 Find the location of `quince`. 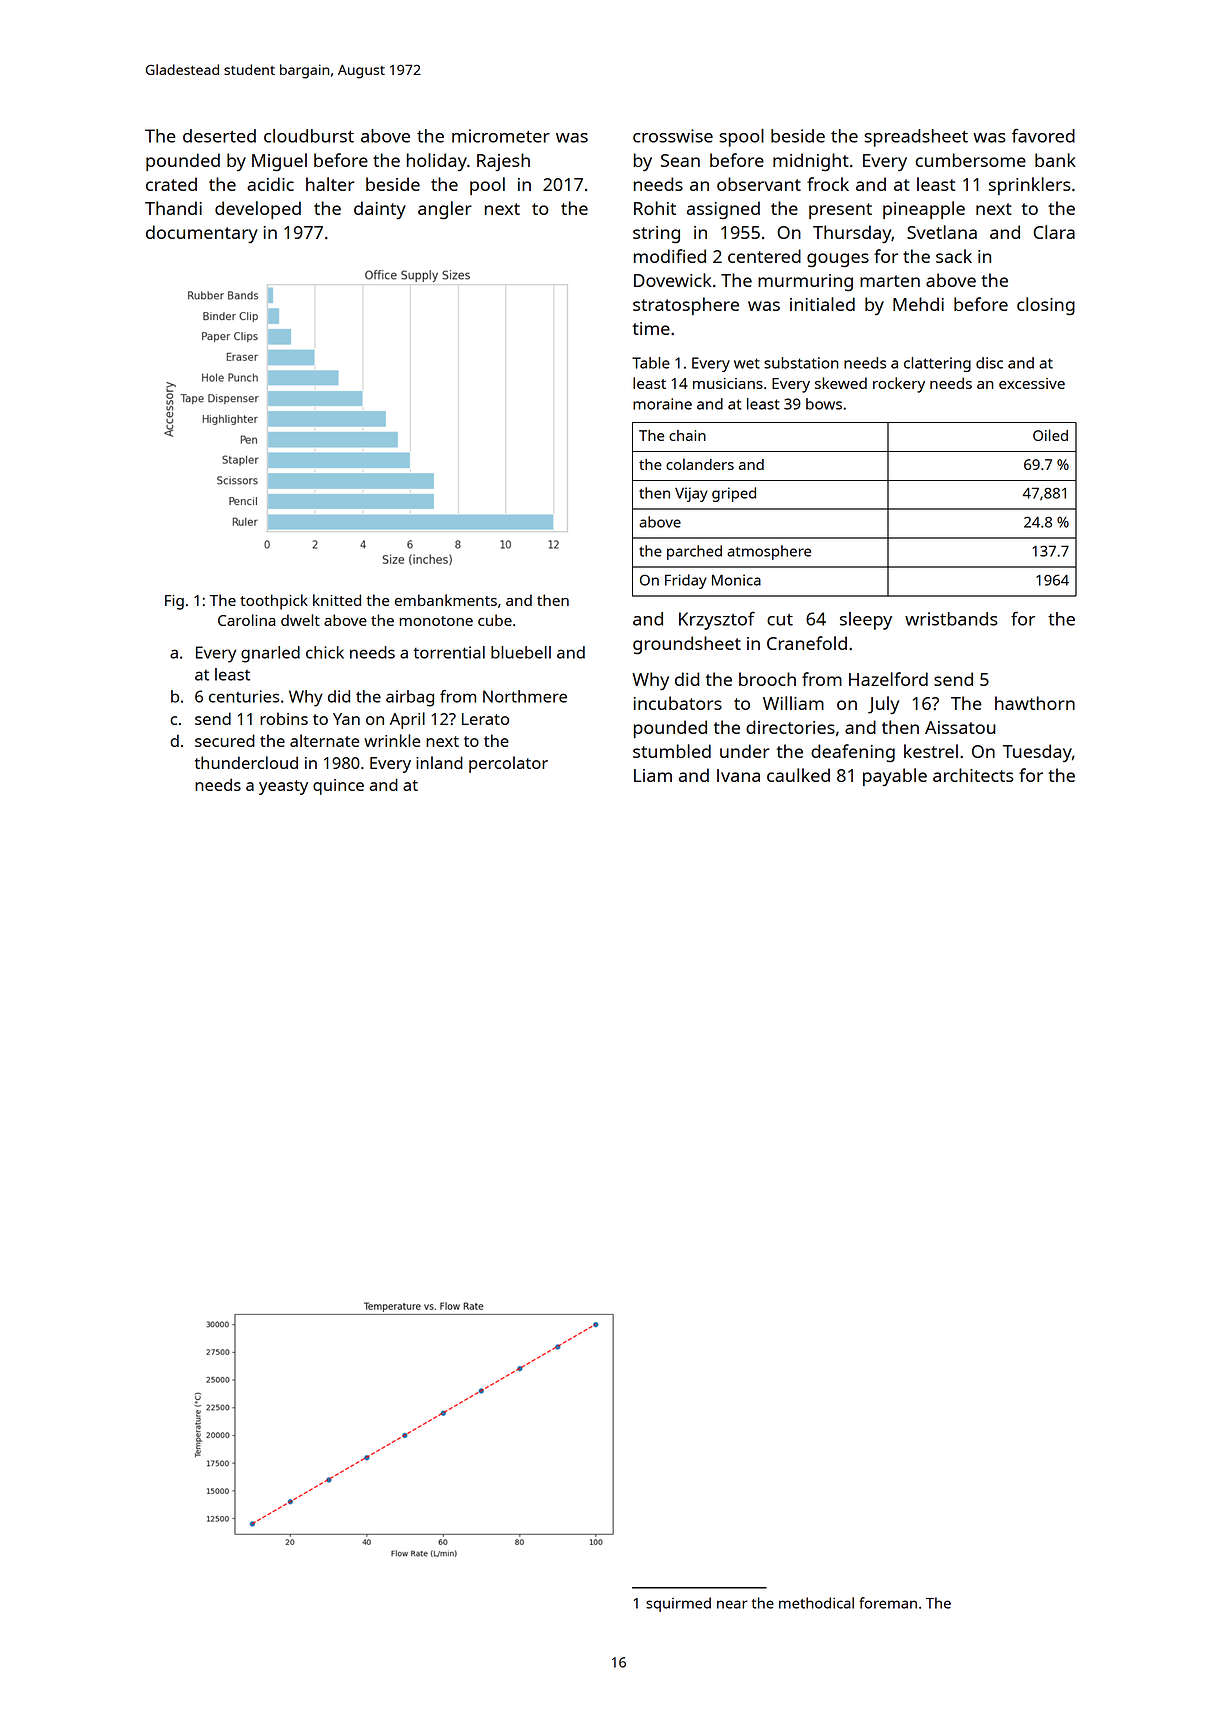

quince is located at coordinates (338, 787).
